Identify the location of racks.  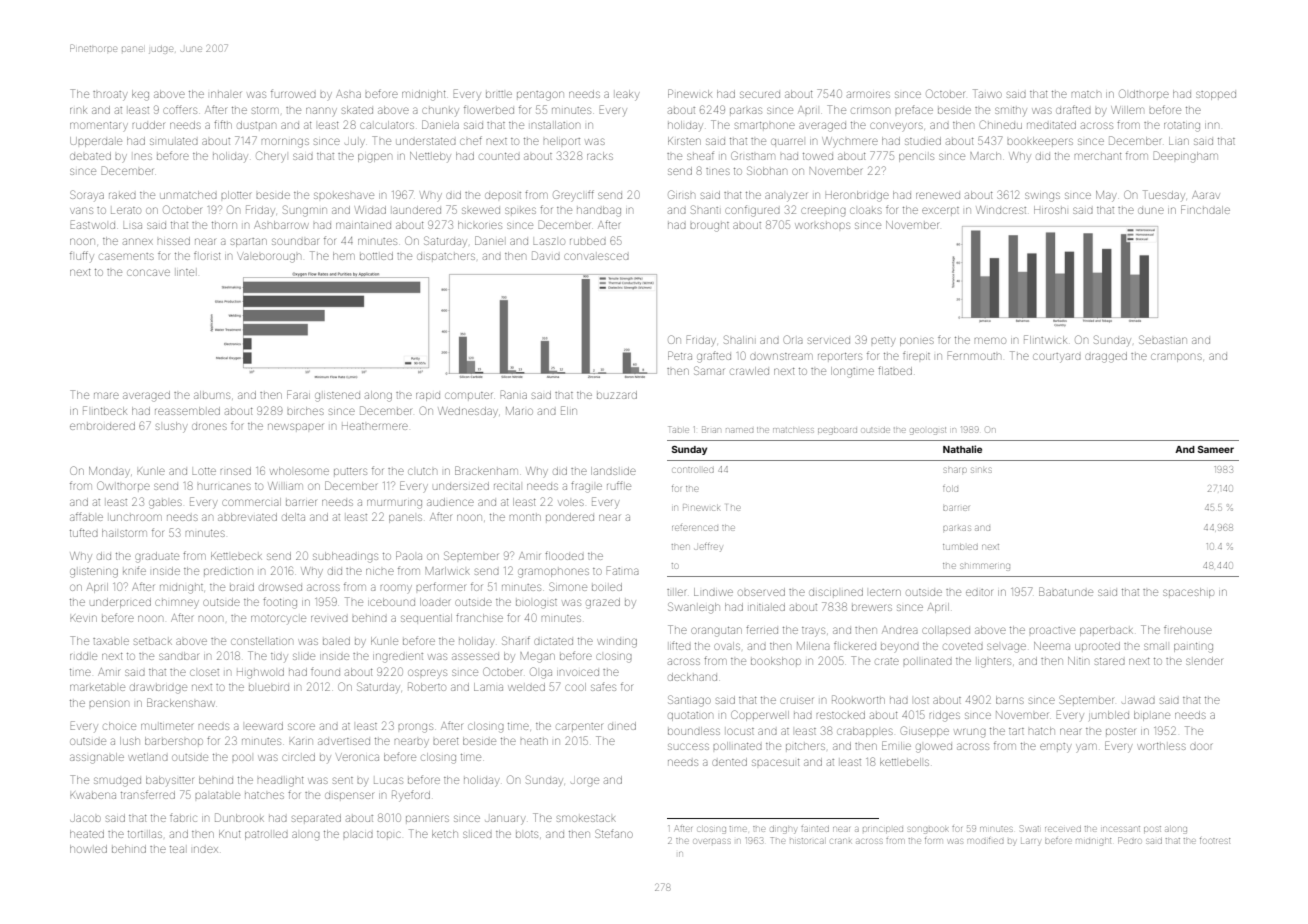
(600, 156).
